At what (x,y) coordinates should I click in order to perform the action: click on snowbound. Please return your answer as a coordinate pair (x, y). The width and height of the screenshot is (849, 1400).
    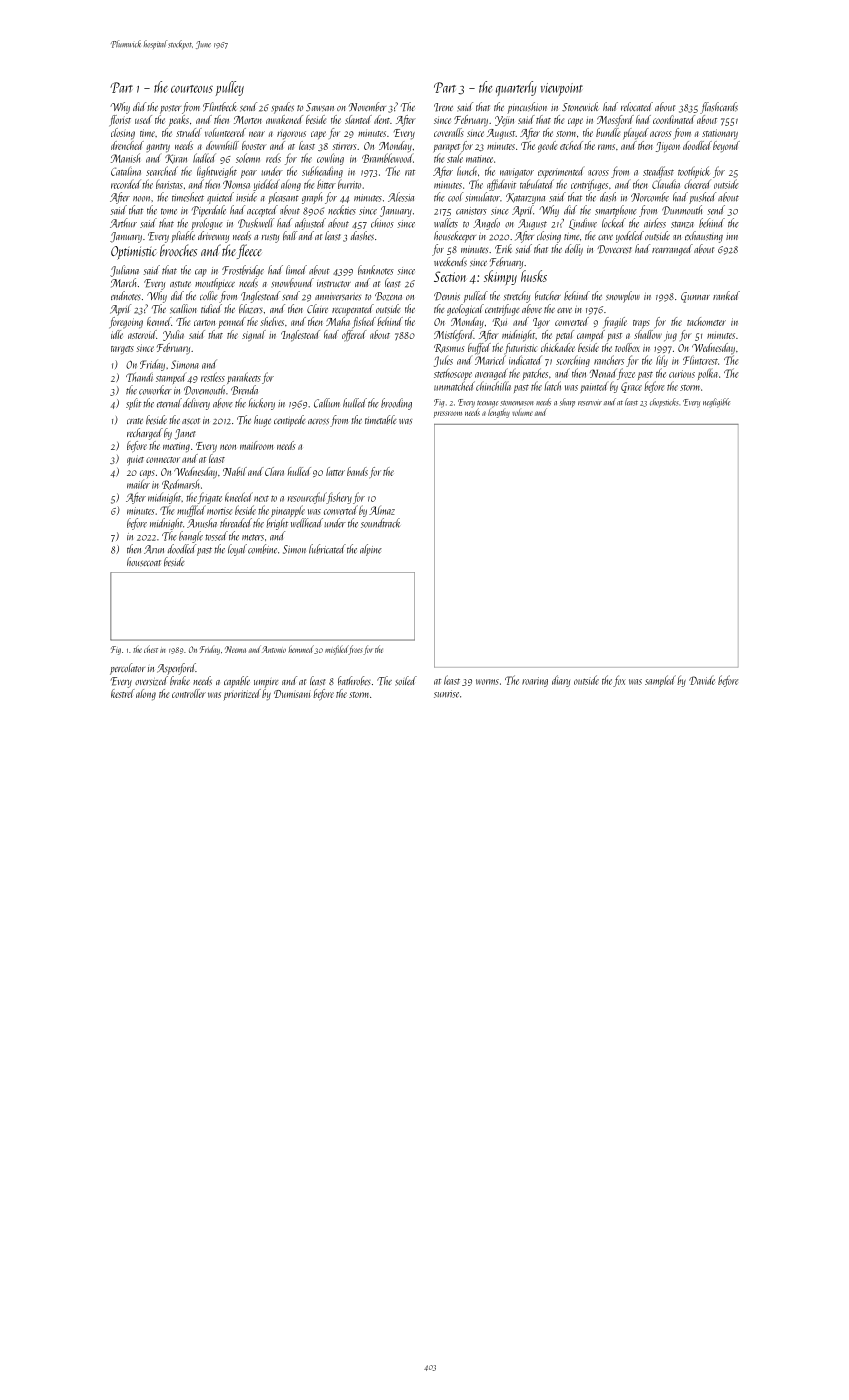
    Looking at the image, I should click on (293, 283).
